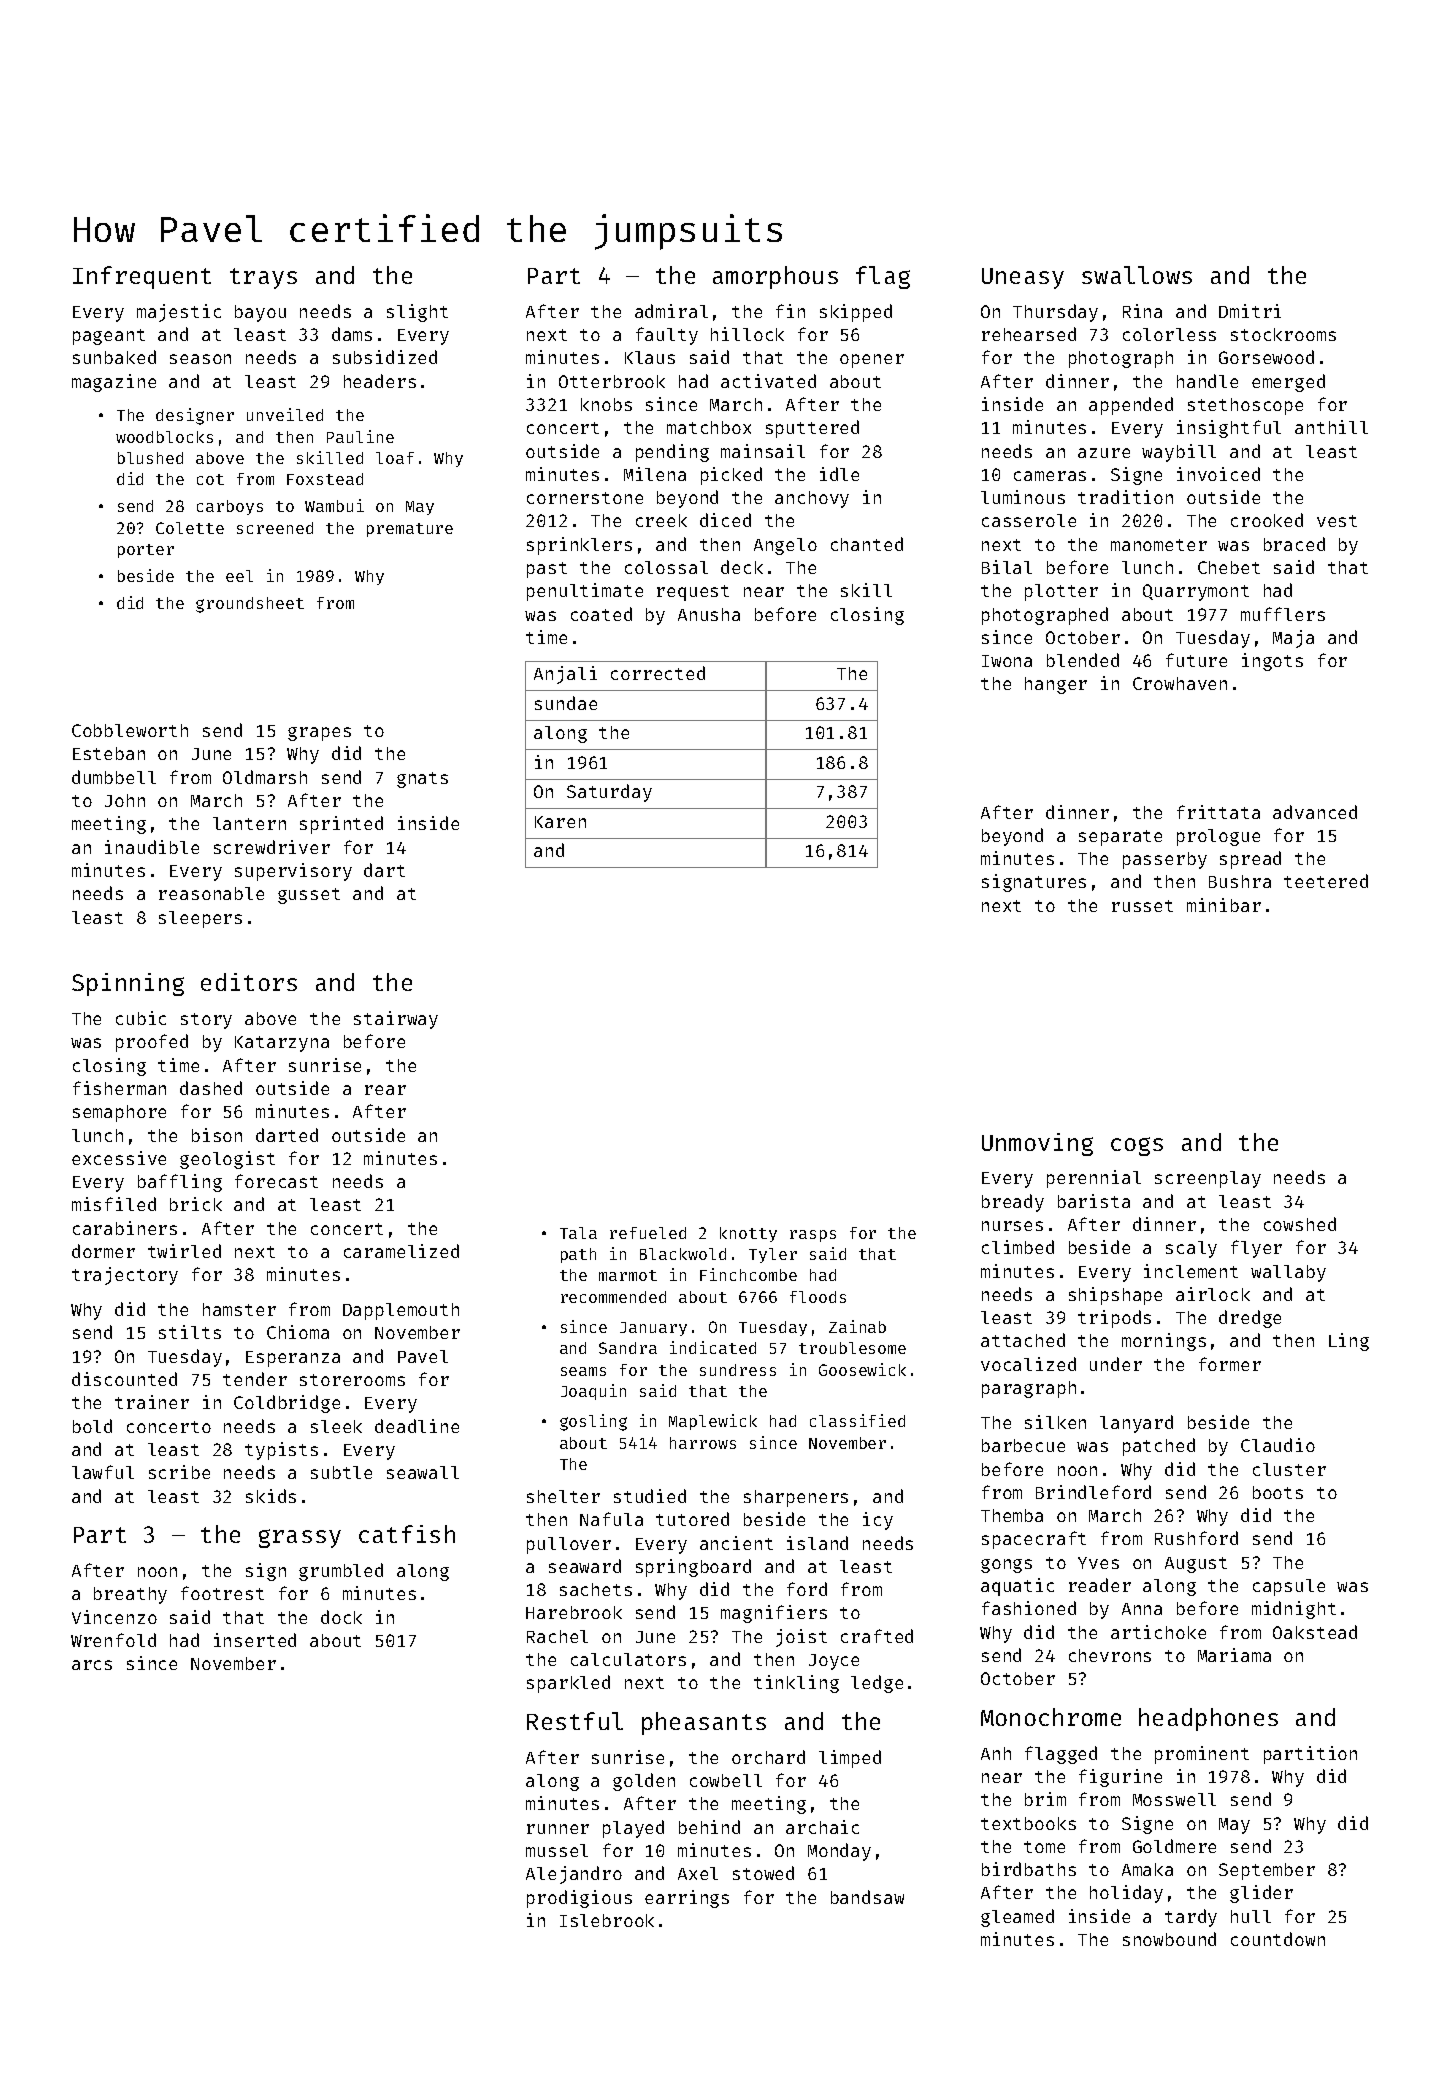  I want to click on stairway, so click(396, 1020).
